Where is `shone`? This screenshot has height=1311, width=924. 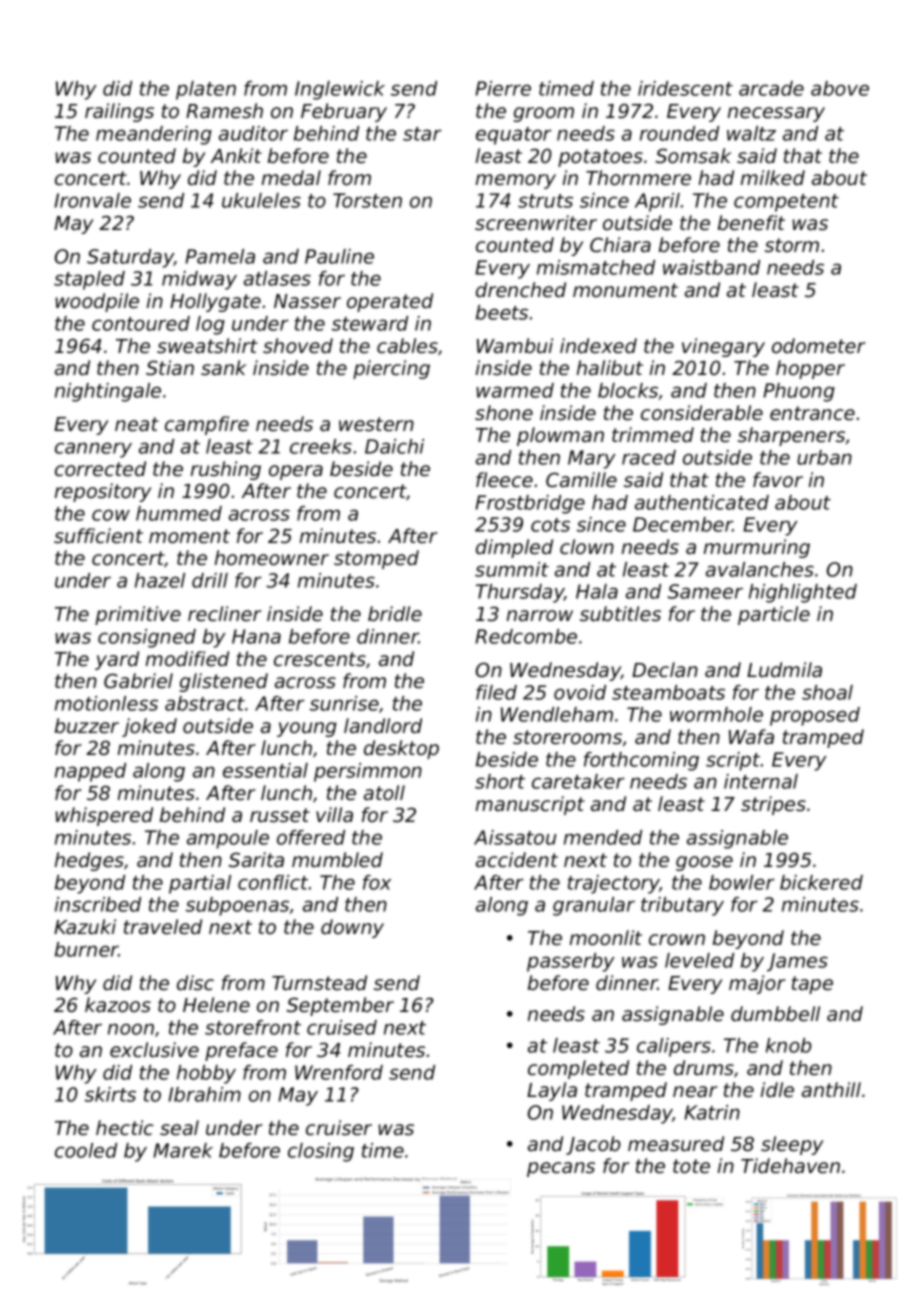
shone is located at coordinates (504, 413).
